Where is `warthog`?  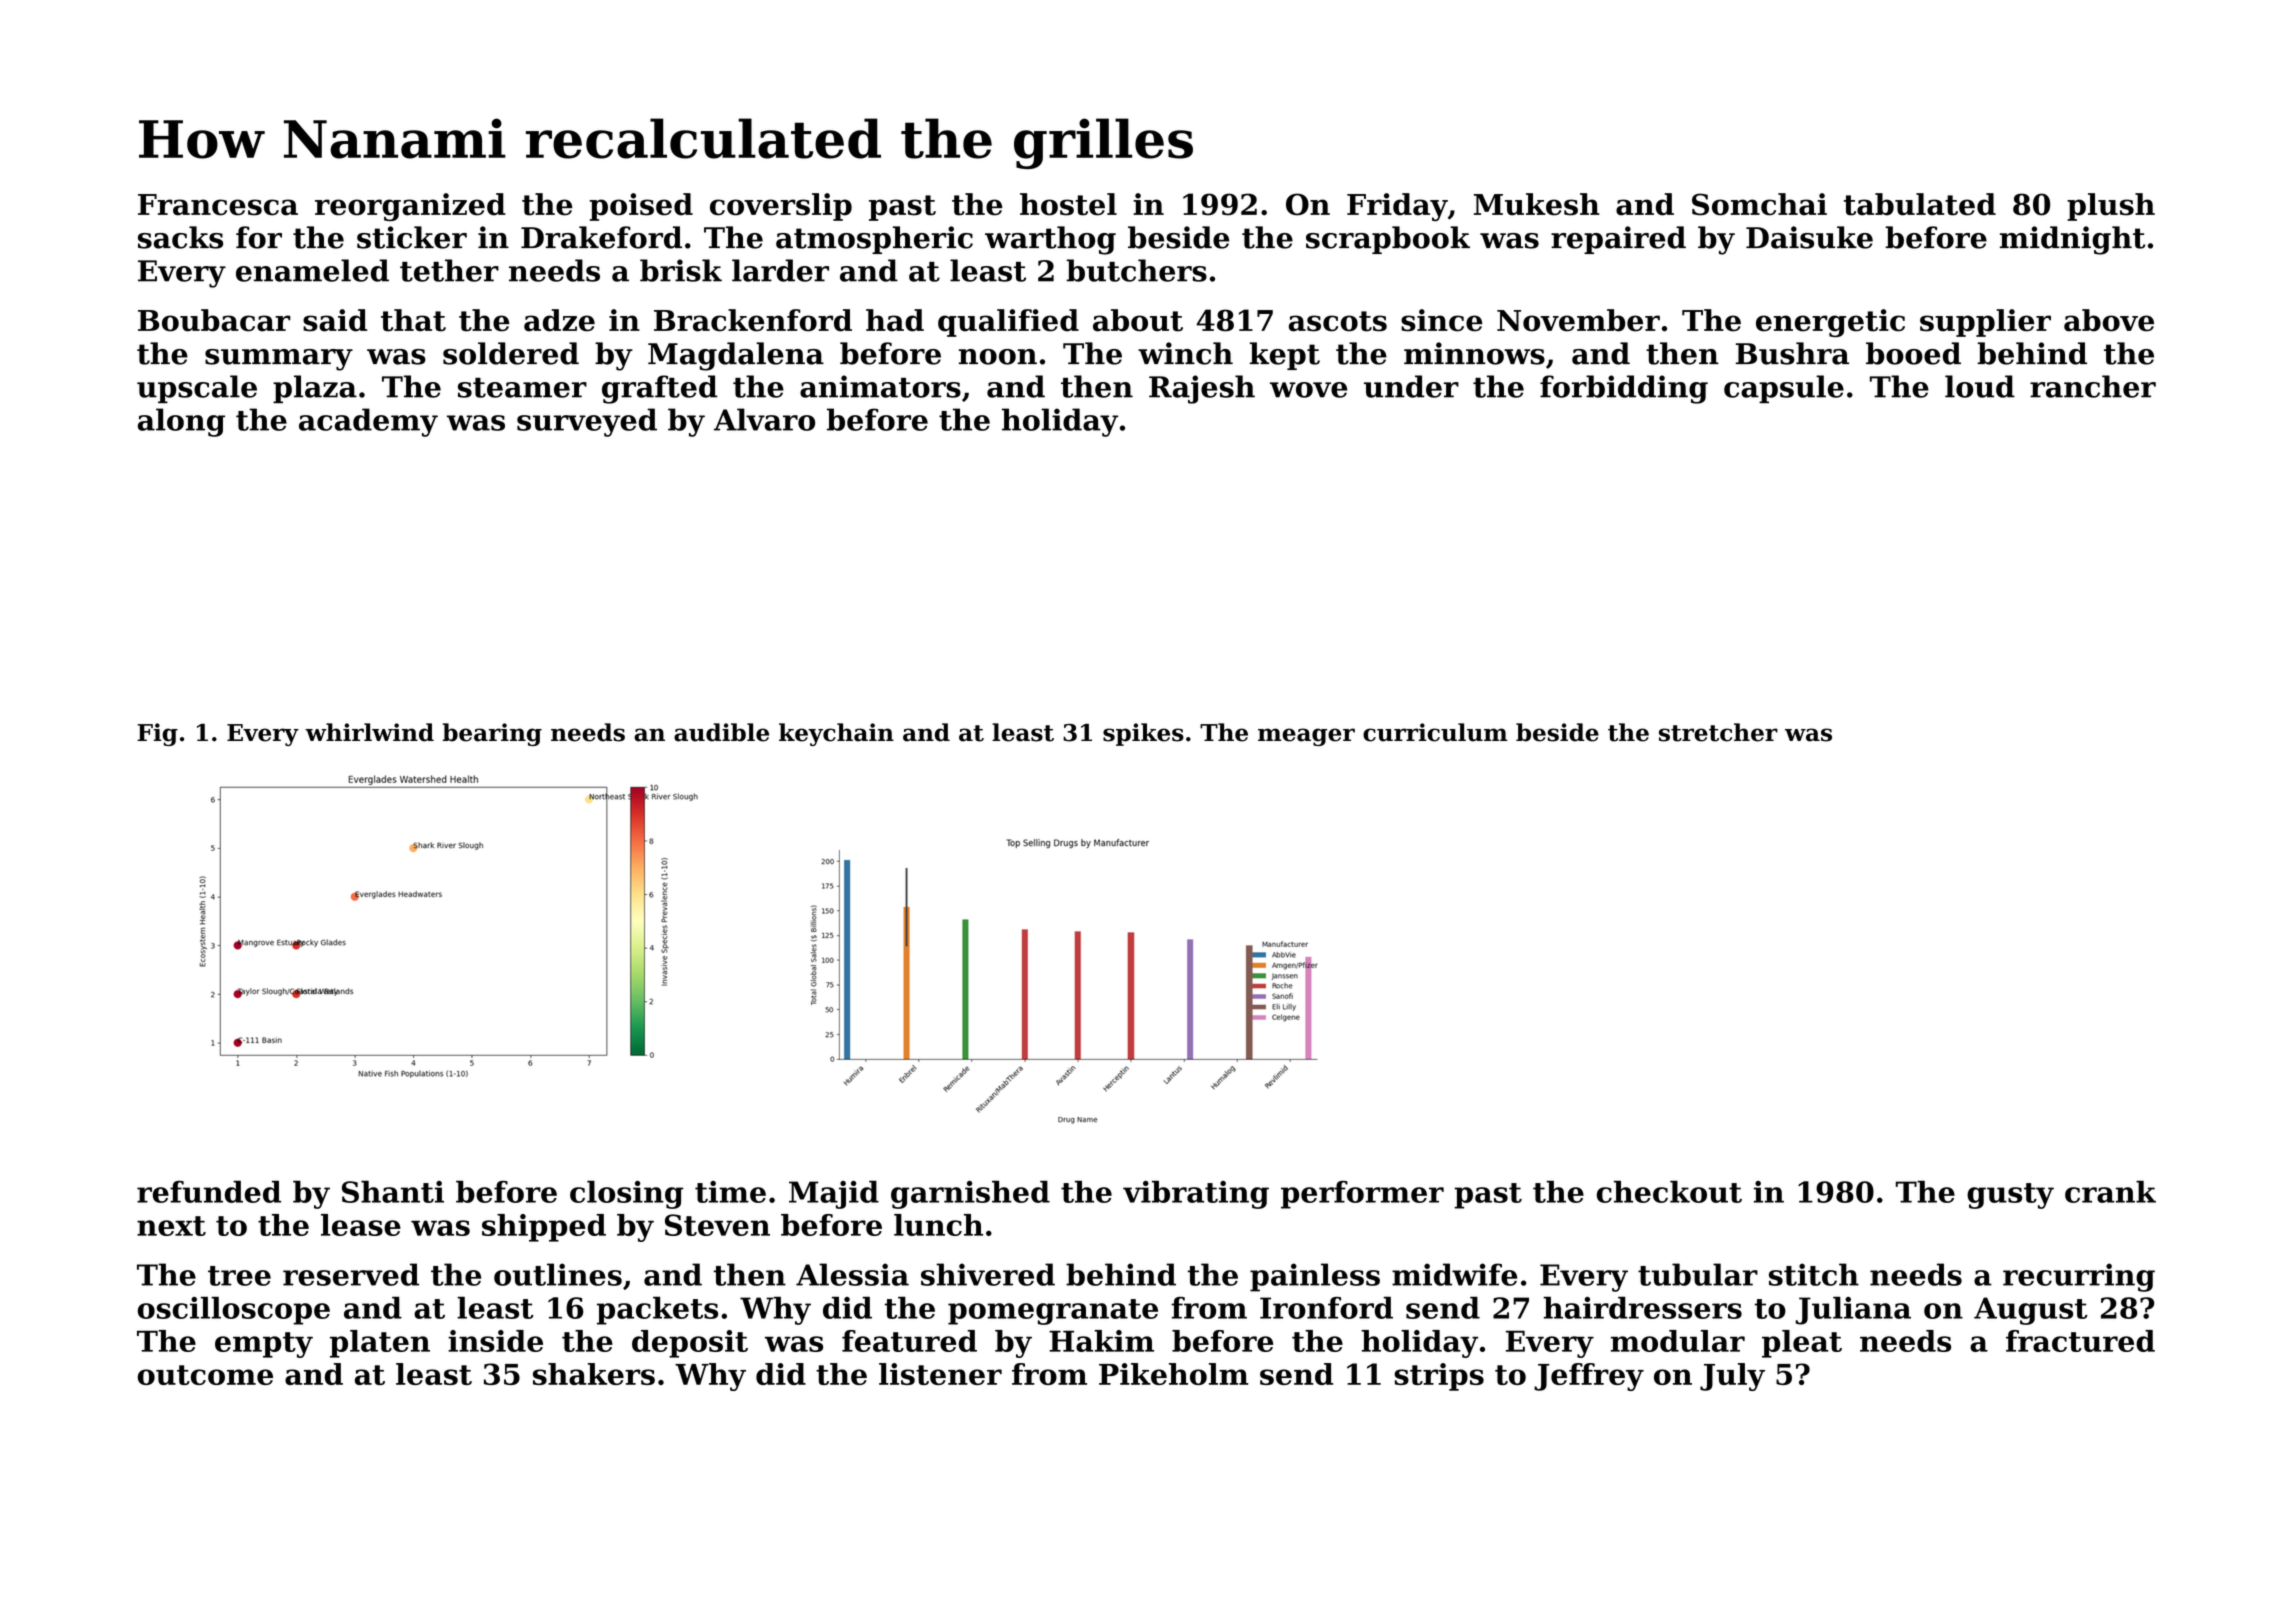
warthog is located at coordinates (1050, 240).
